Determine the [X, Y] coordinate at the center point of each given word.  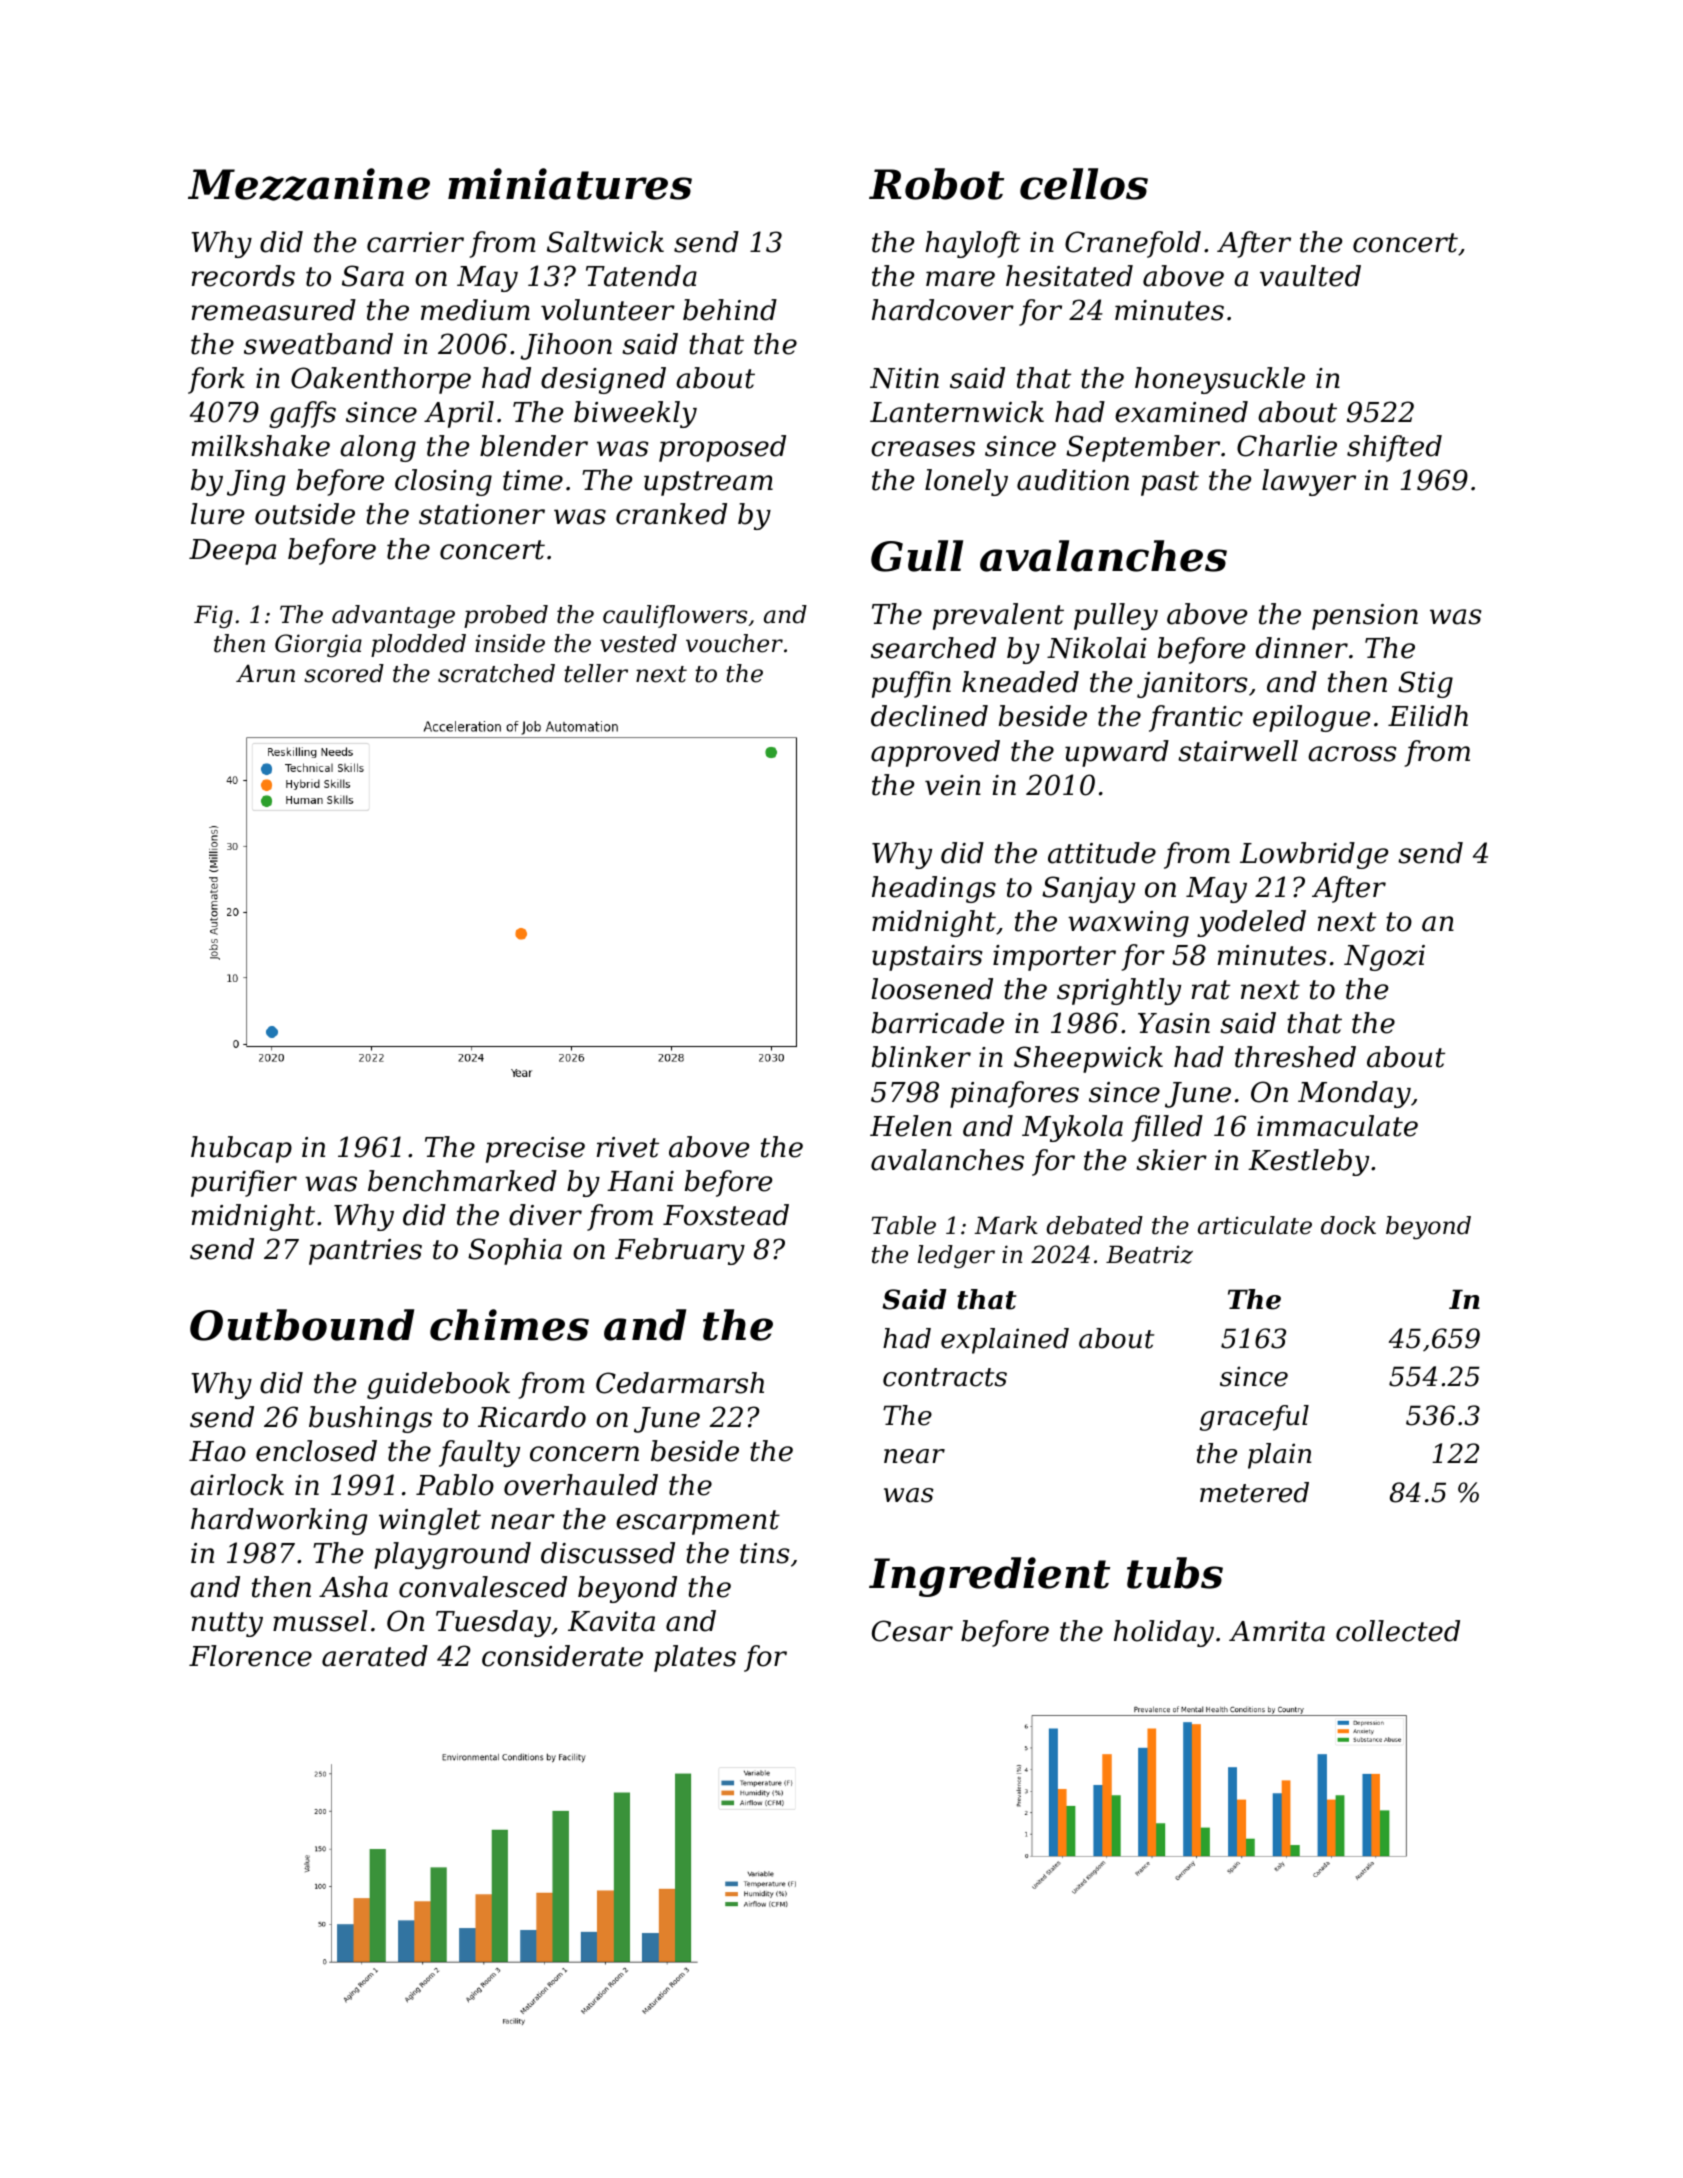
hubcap [241, 1149]
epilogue [1311, 718]
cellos [1084, 184]
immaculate [1337, 1126]
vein [953, 785]
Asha [353, 1587]
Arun [265, 673]
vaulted [1310, 276]
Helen [911, 1126]
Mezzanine [309, 184]
